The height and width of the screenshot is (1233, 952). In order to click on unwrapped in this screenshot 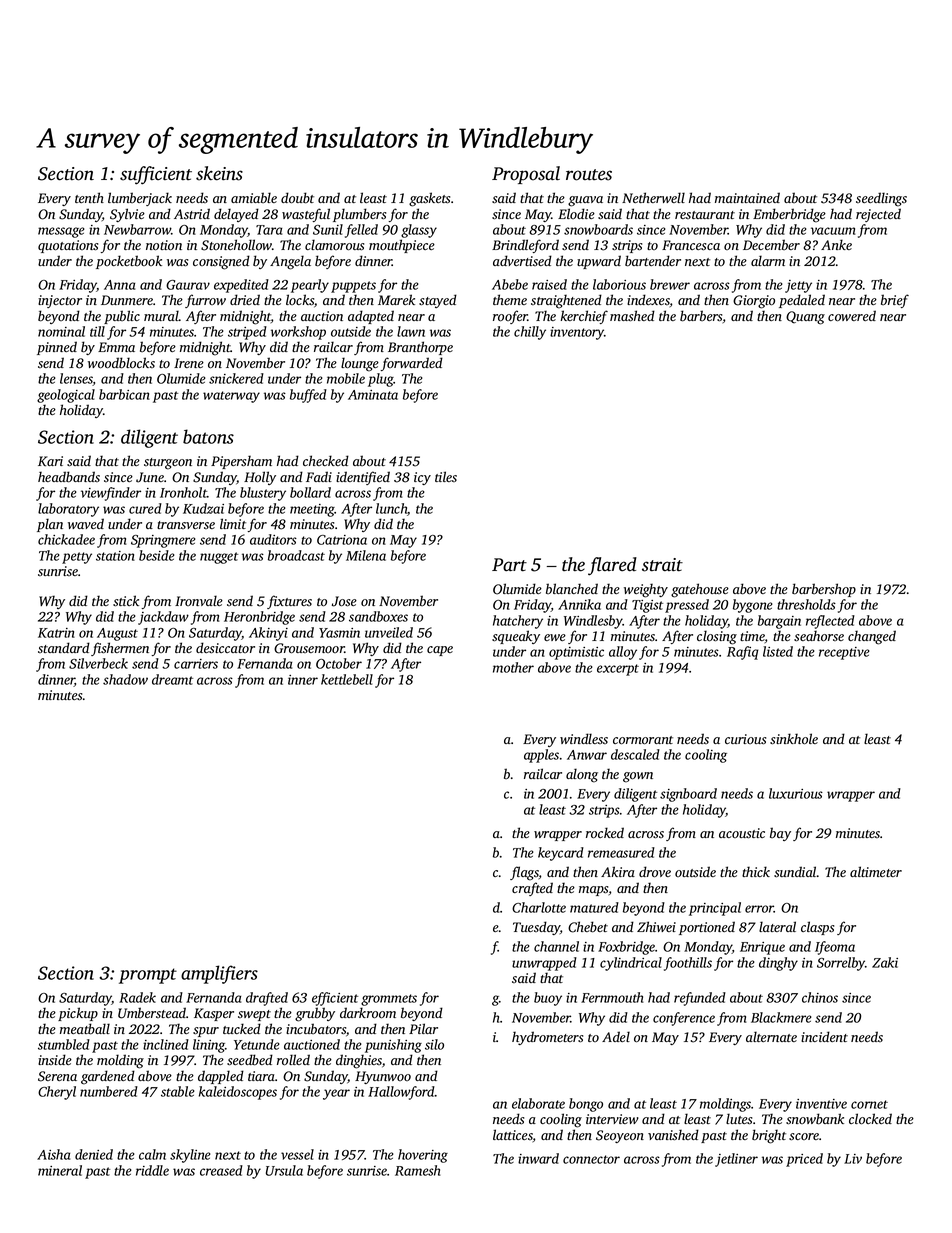, I will do `click(544, 964)`.
